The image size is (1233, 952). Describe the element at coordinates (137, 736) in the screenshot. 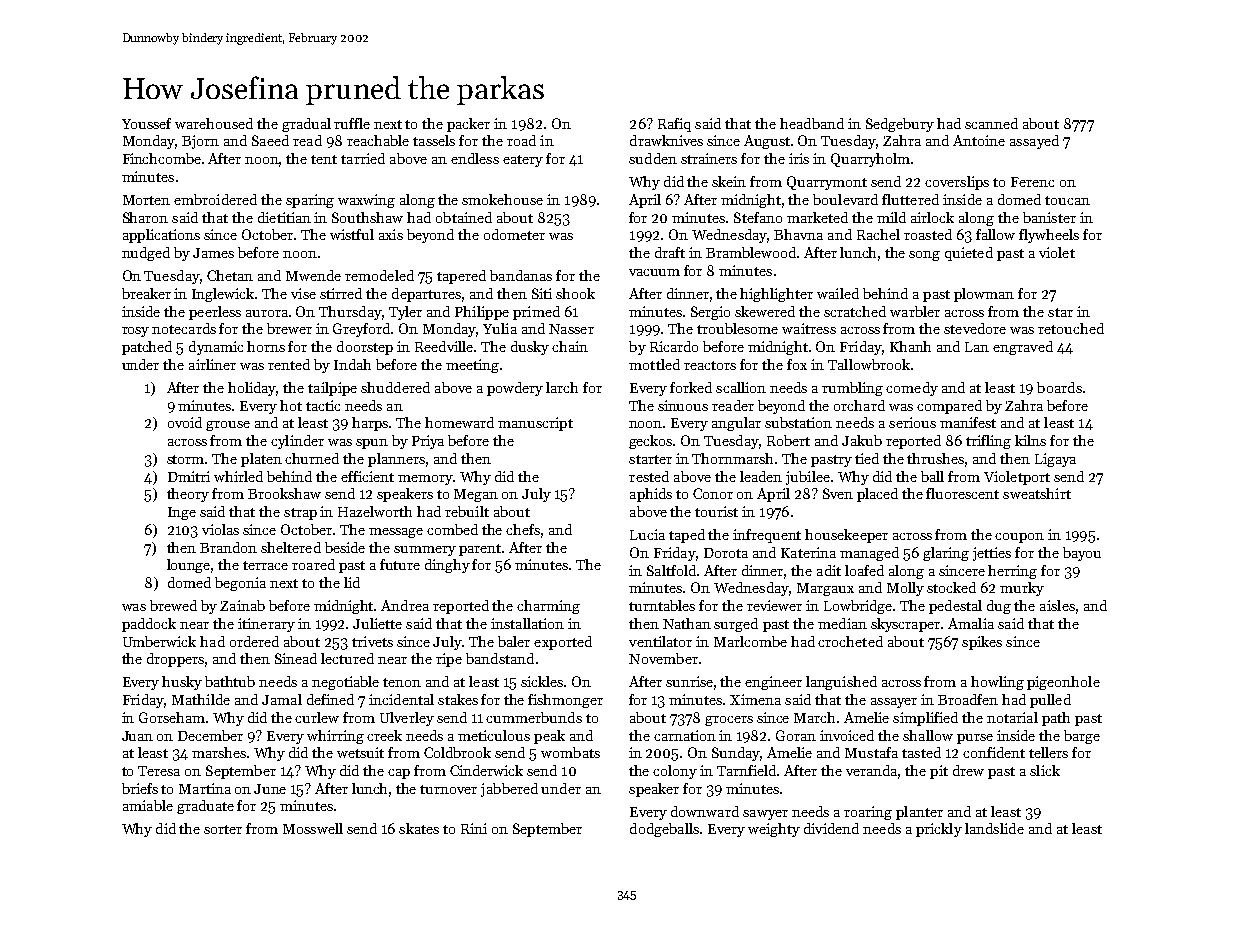

I see `Juan` at that location.
